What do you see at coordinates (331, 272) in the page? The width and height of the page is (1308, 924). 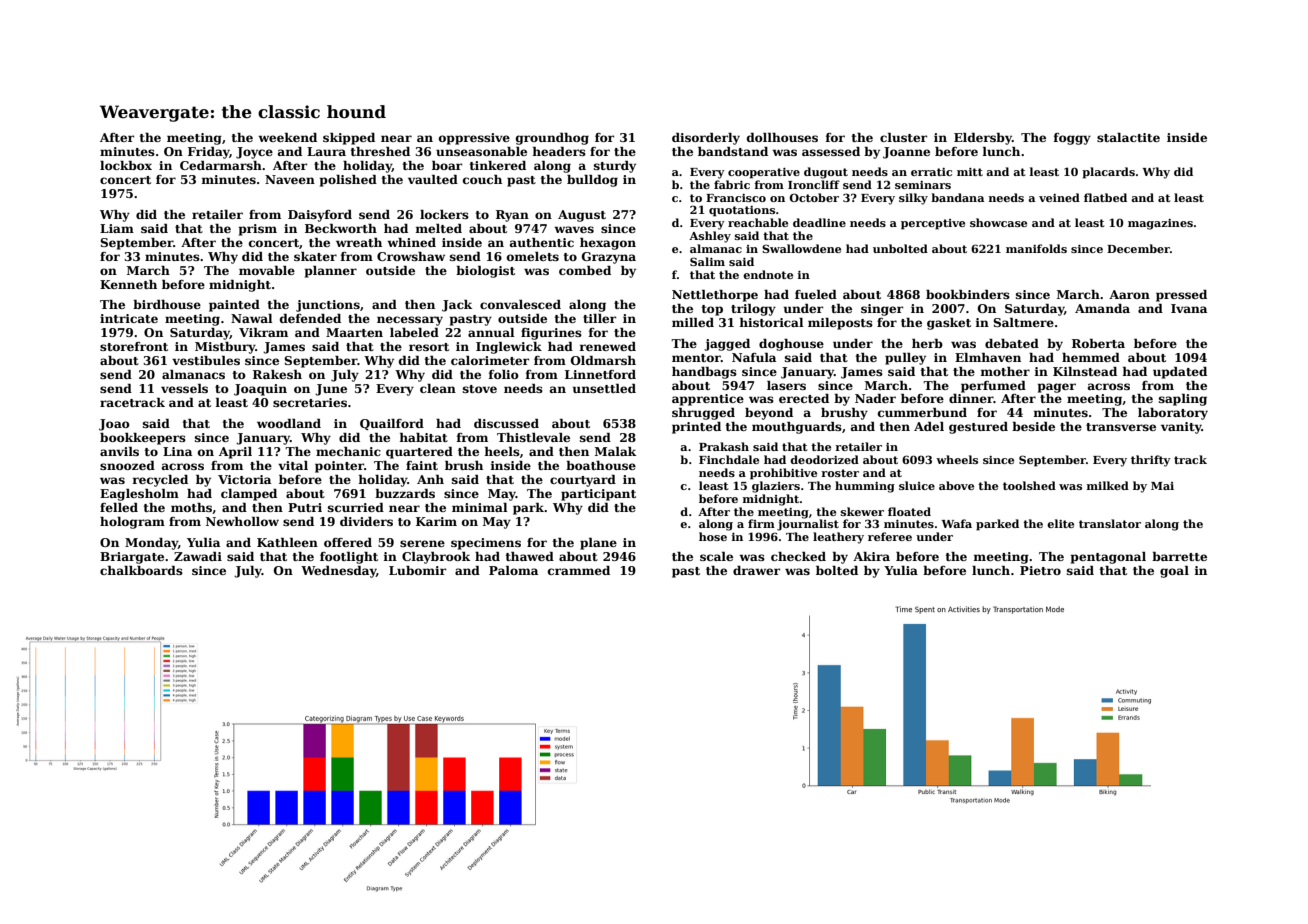 I see `planner` at bounding box center [331, 272].
